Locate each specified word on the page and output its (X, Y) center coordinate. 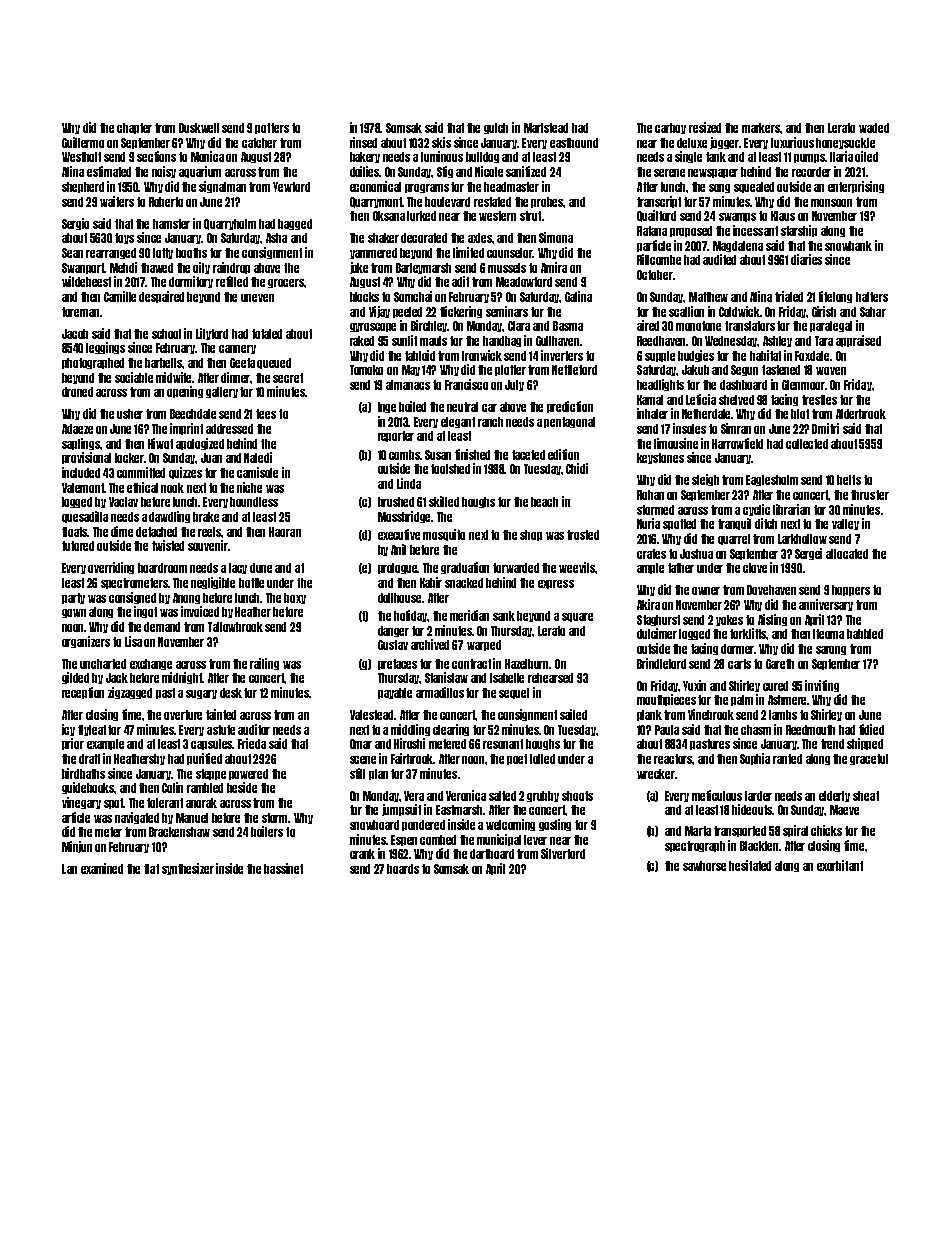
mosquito (444, 535)
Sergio (75, 224)
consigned (132, 598)
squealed (754, 187)
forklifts (748, 633)
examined (102, 868)
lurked (421, 216)
